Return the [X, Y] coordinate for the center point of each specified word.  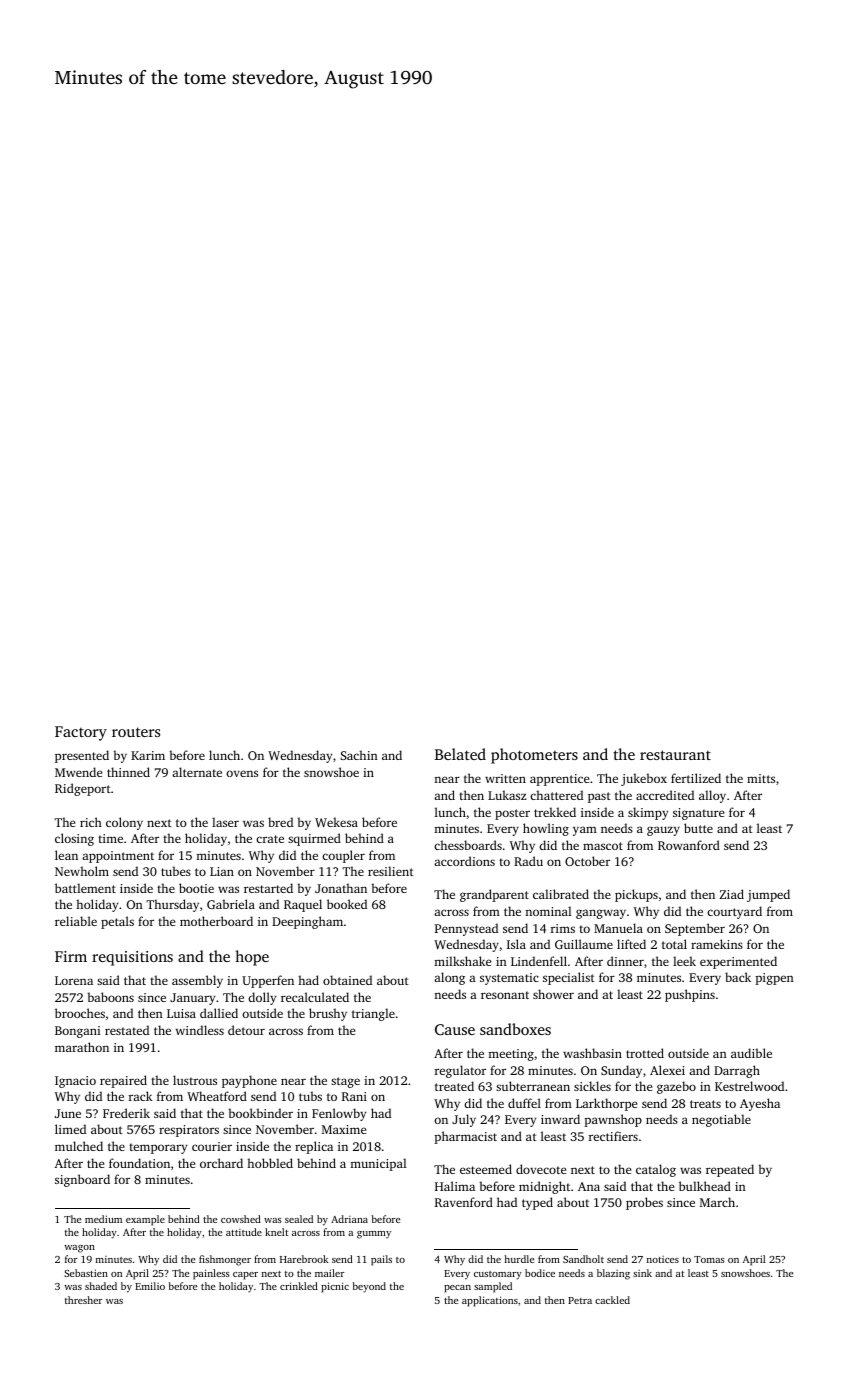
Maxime [344, 1129]
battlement [85, 888]
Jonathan [341, 888]
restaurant [675, 755]
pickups [636, 895]
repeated [730, 1170]
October [587, 861]
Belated [460, 754]
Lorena [74, 980]
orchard [221, 1163]
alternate [197, 772]
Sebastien [86, 1273]
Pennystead [466, 929]
